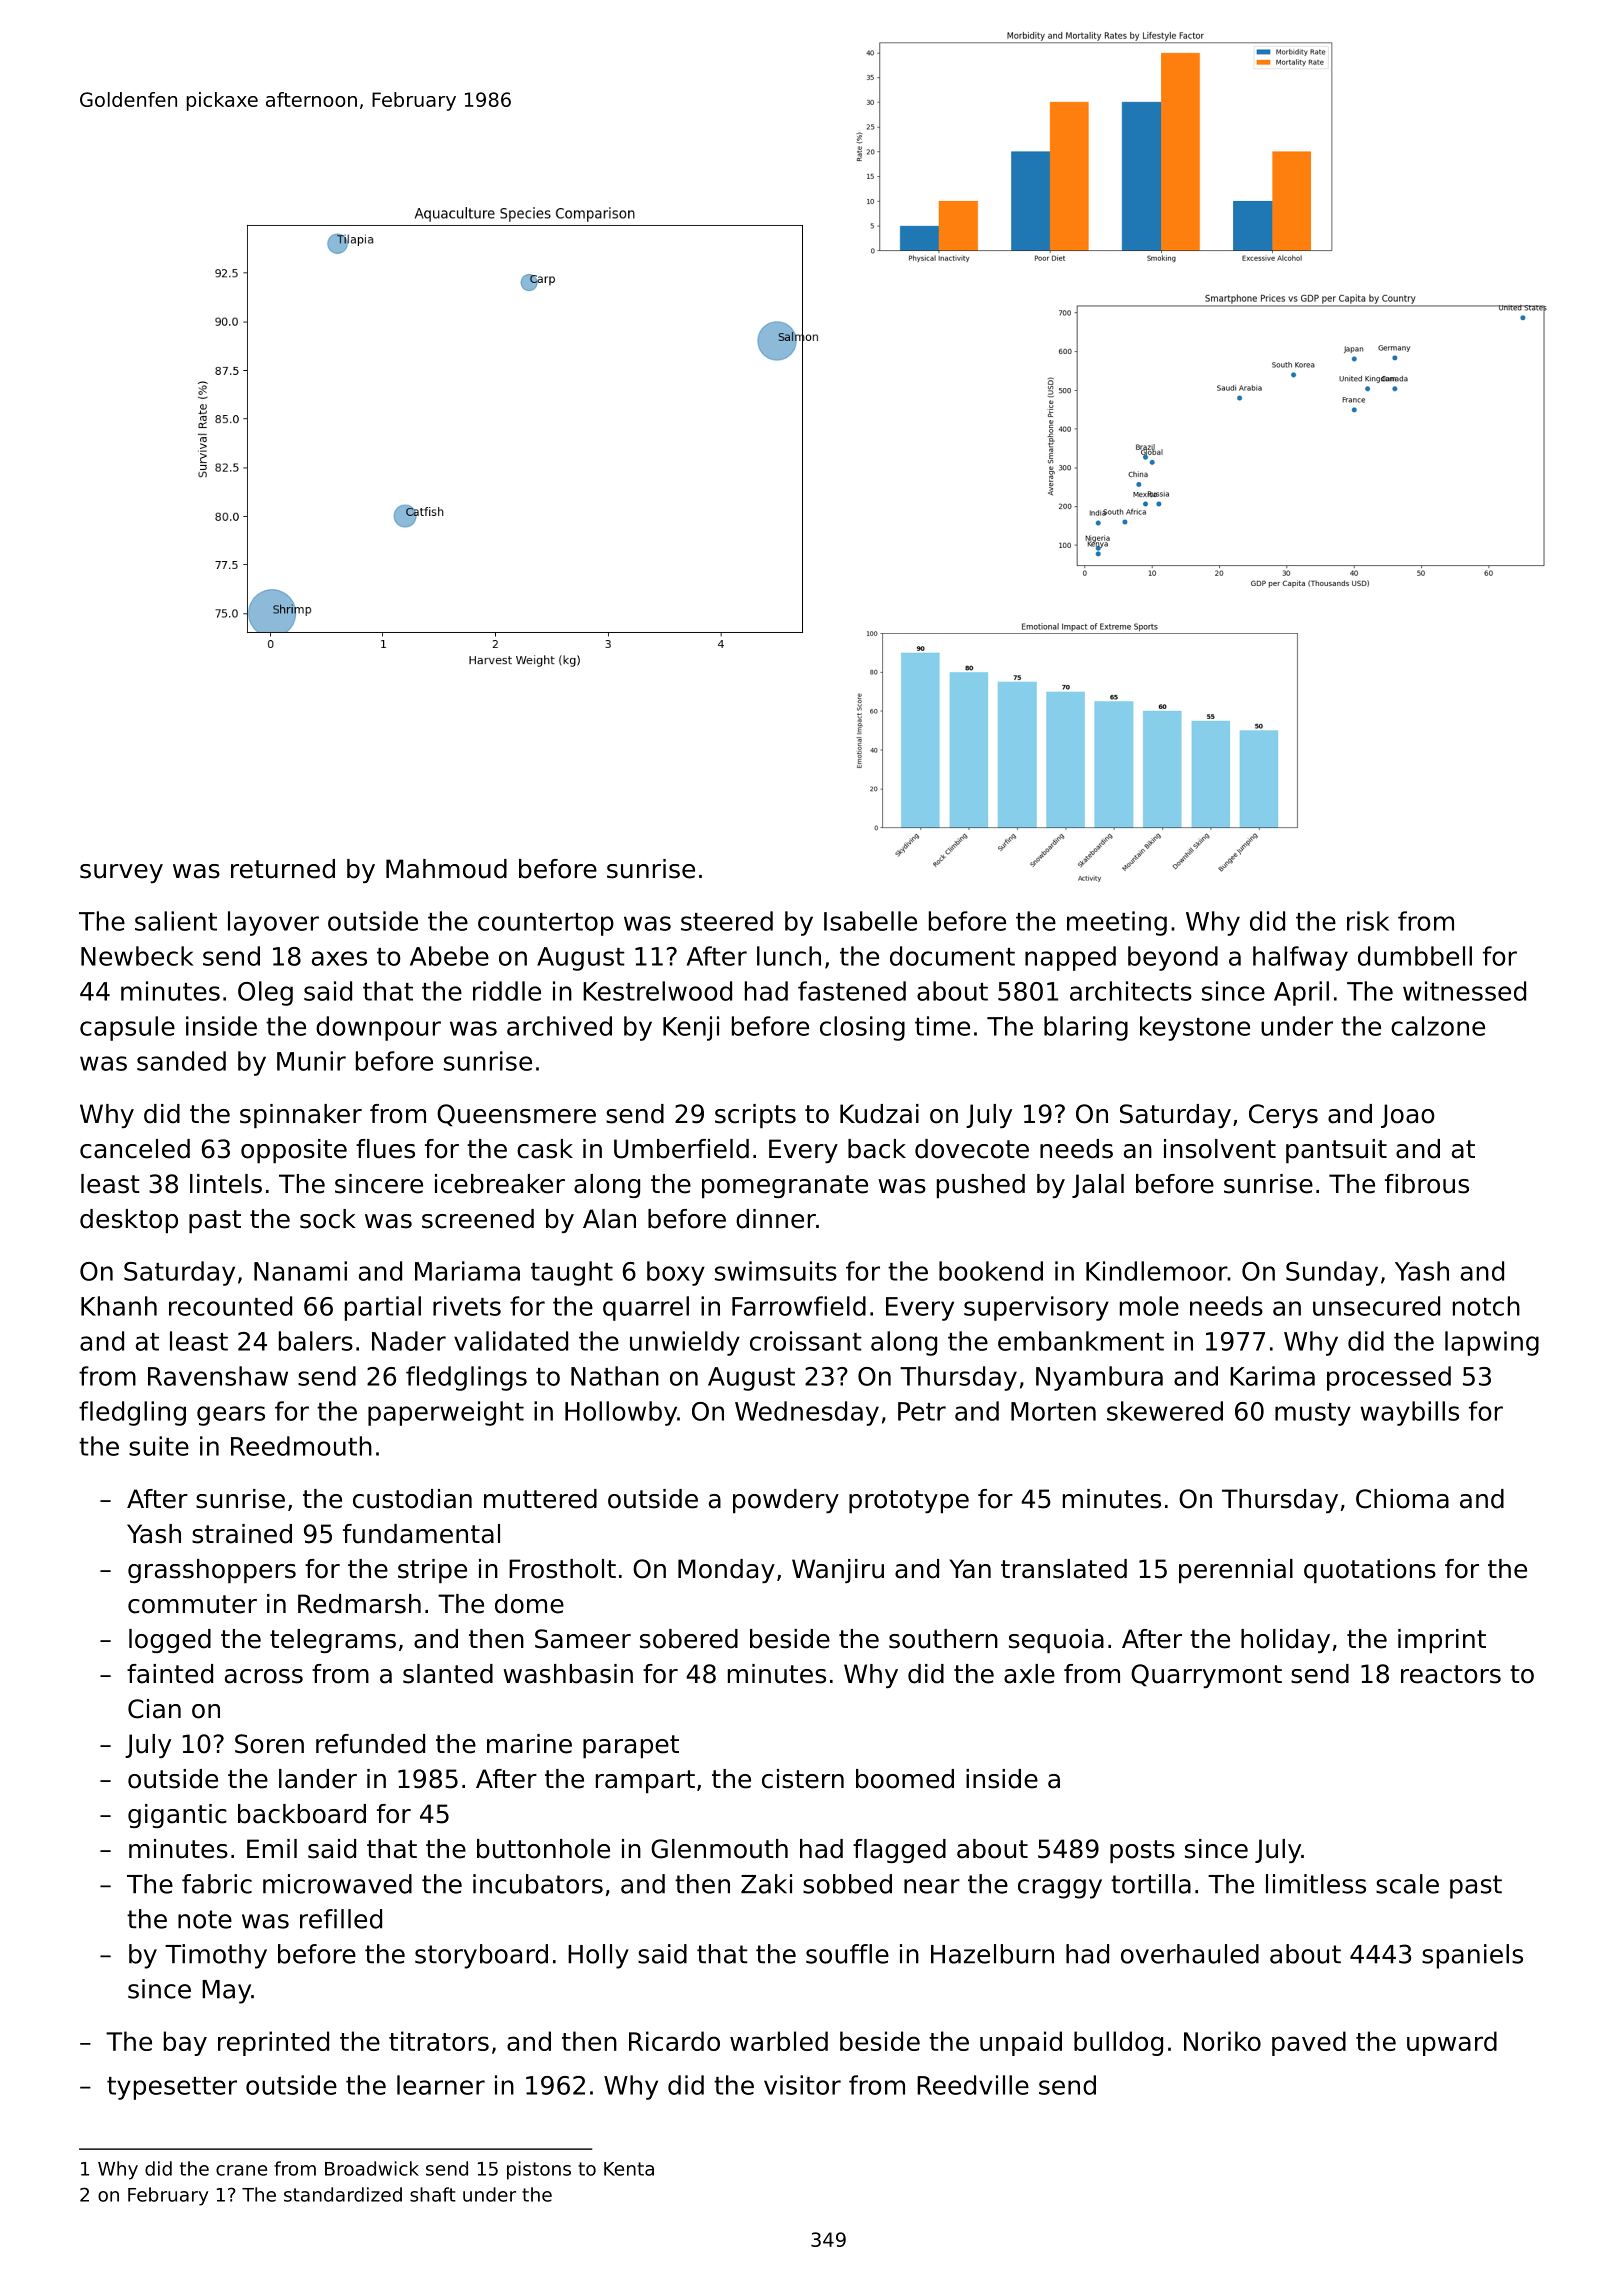 This document has height=2292, width=1620. What do you see at coordinates (546, 924) in the document?
I see `countertop` at bounding box center [546, 924].
